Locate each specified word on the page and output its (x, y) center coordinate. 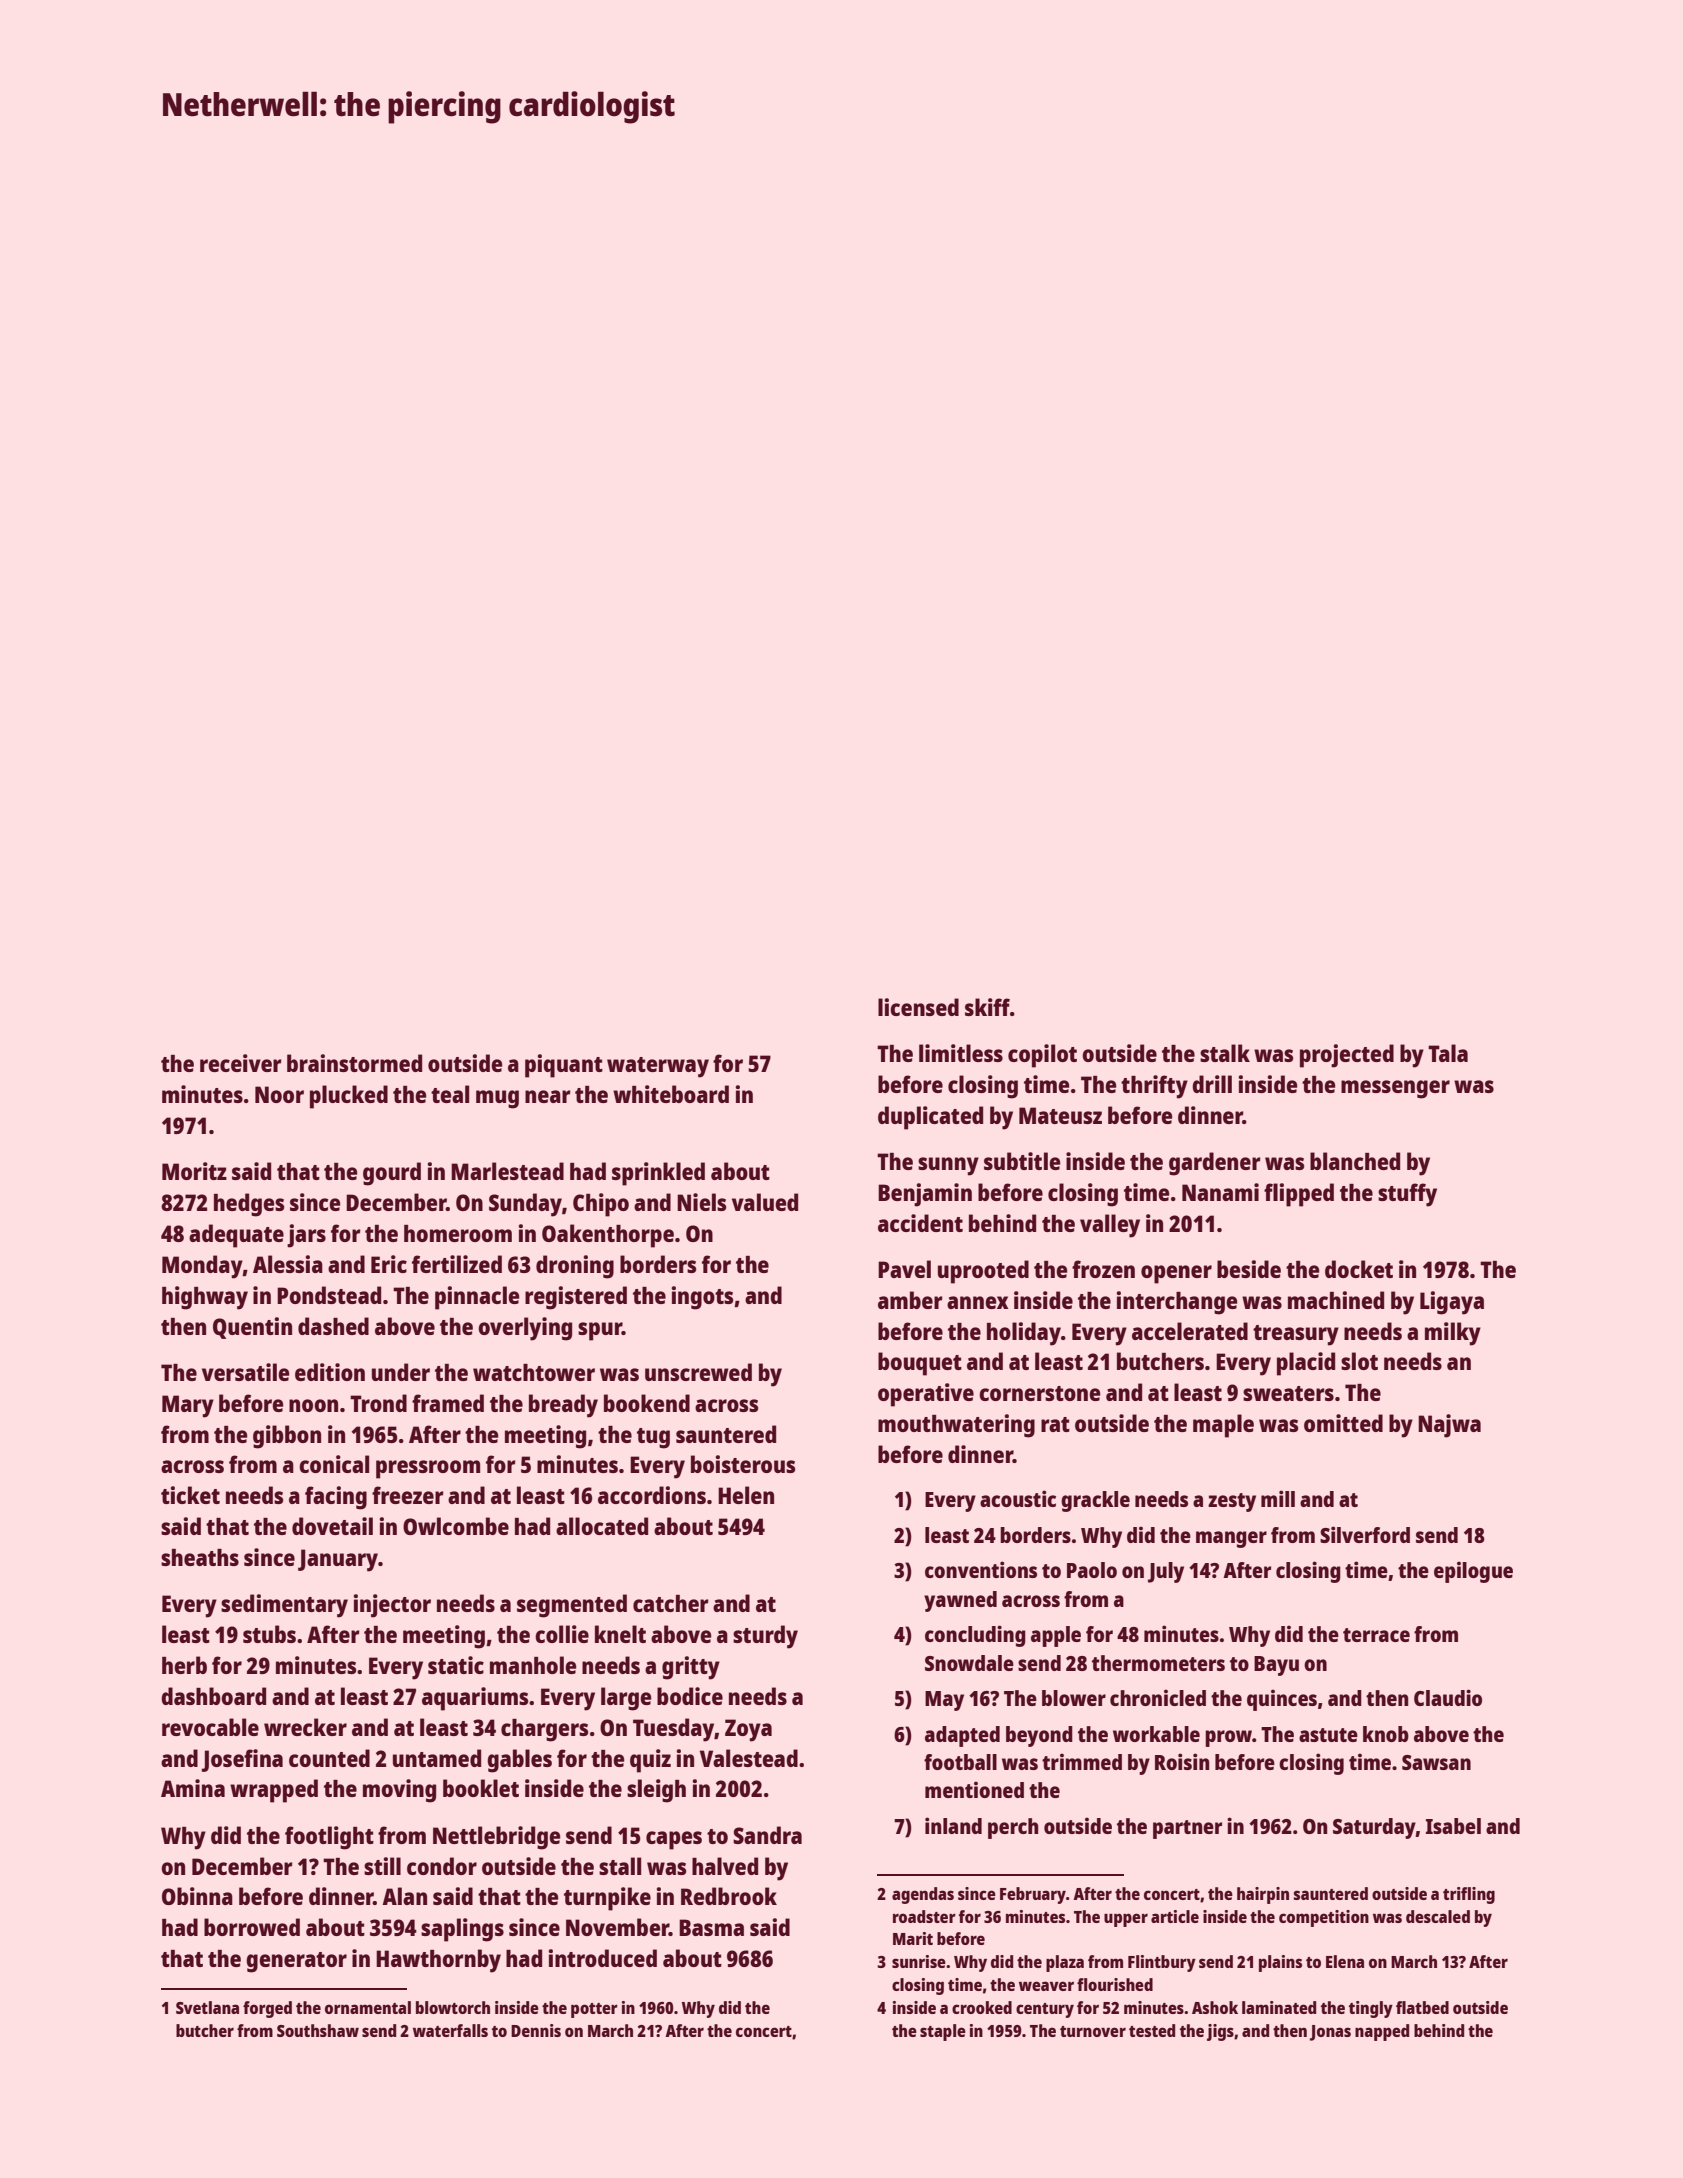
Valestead (749, 1758)
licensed (918, 1007)
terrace (1376, 1635)
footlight (329, 1838)
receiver (241, 1063)
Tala (1448, 1053)
